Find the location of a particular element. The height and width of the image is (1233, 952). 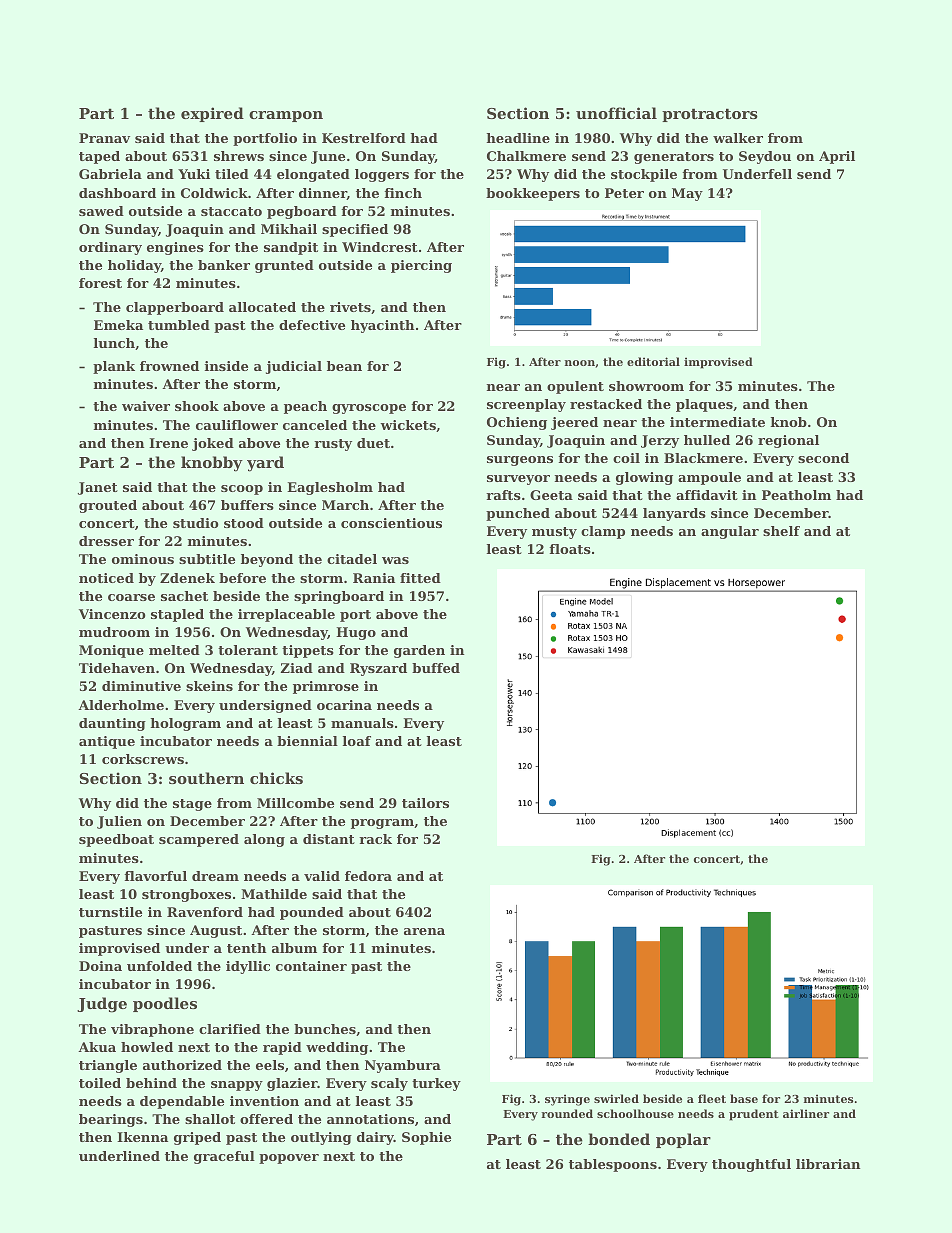

Tidehaven is located at coordinates (117, 668).
